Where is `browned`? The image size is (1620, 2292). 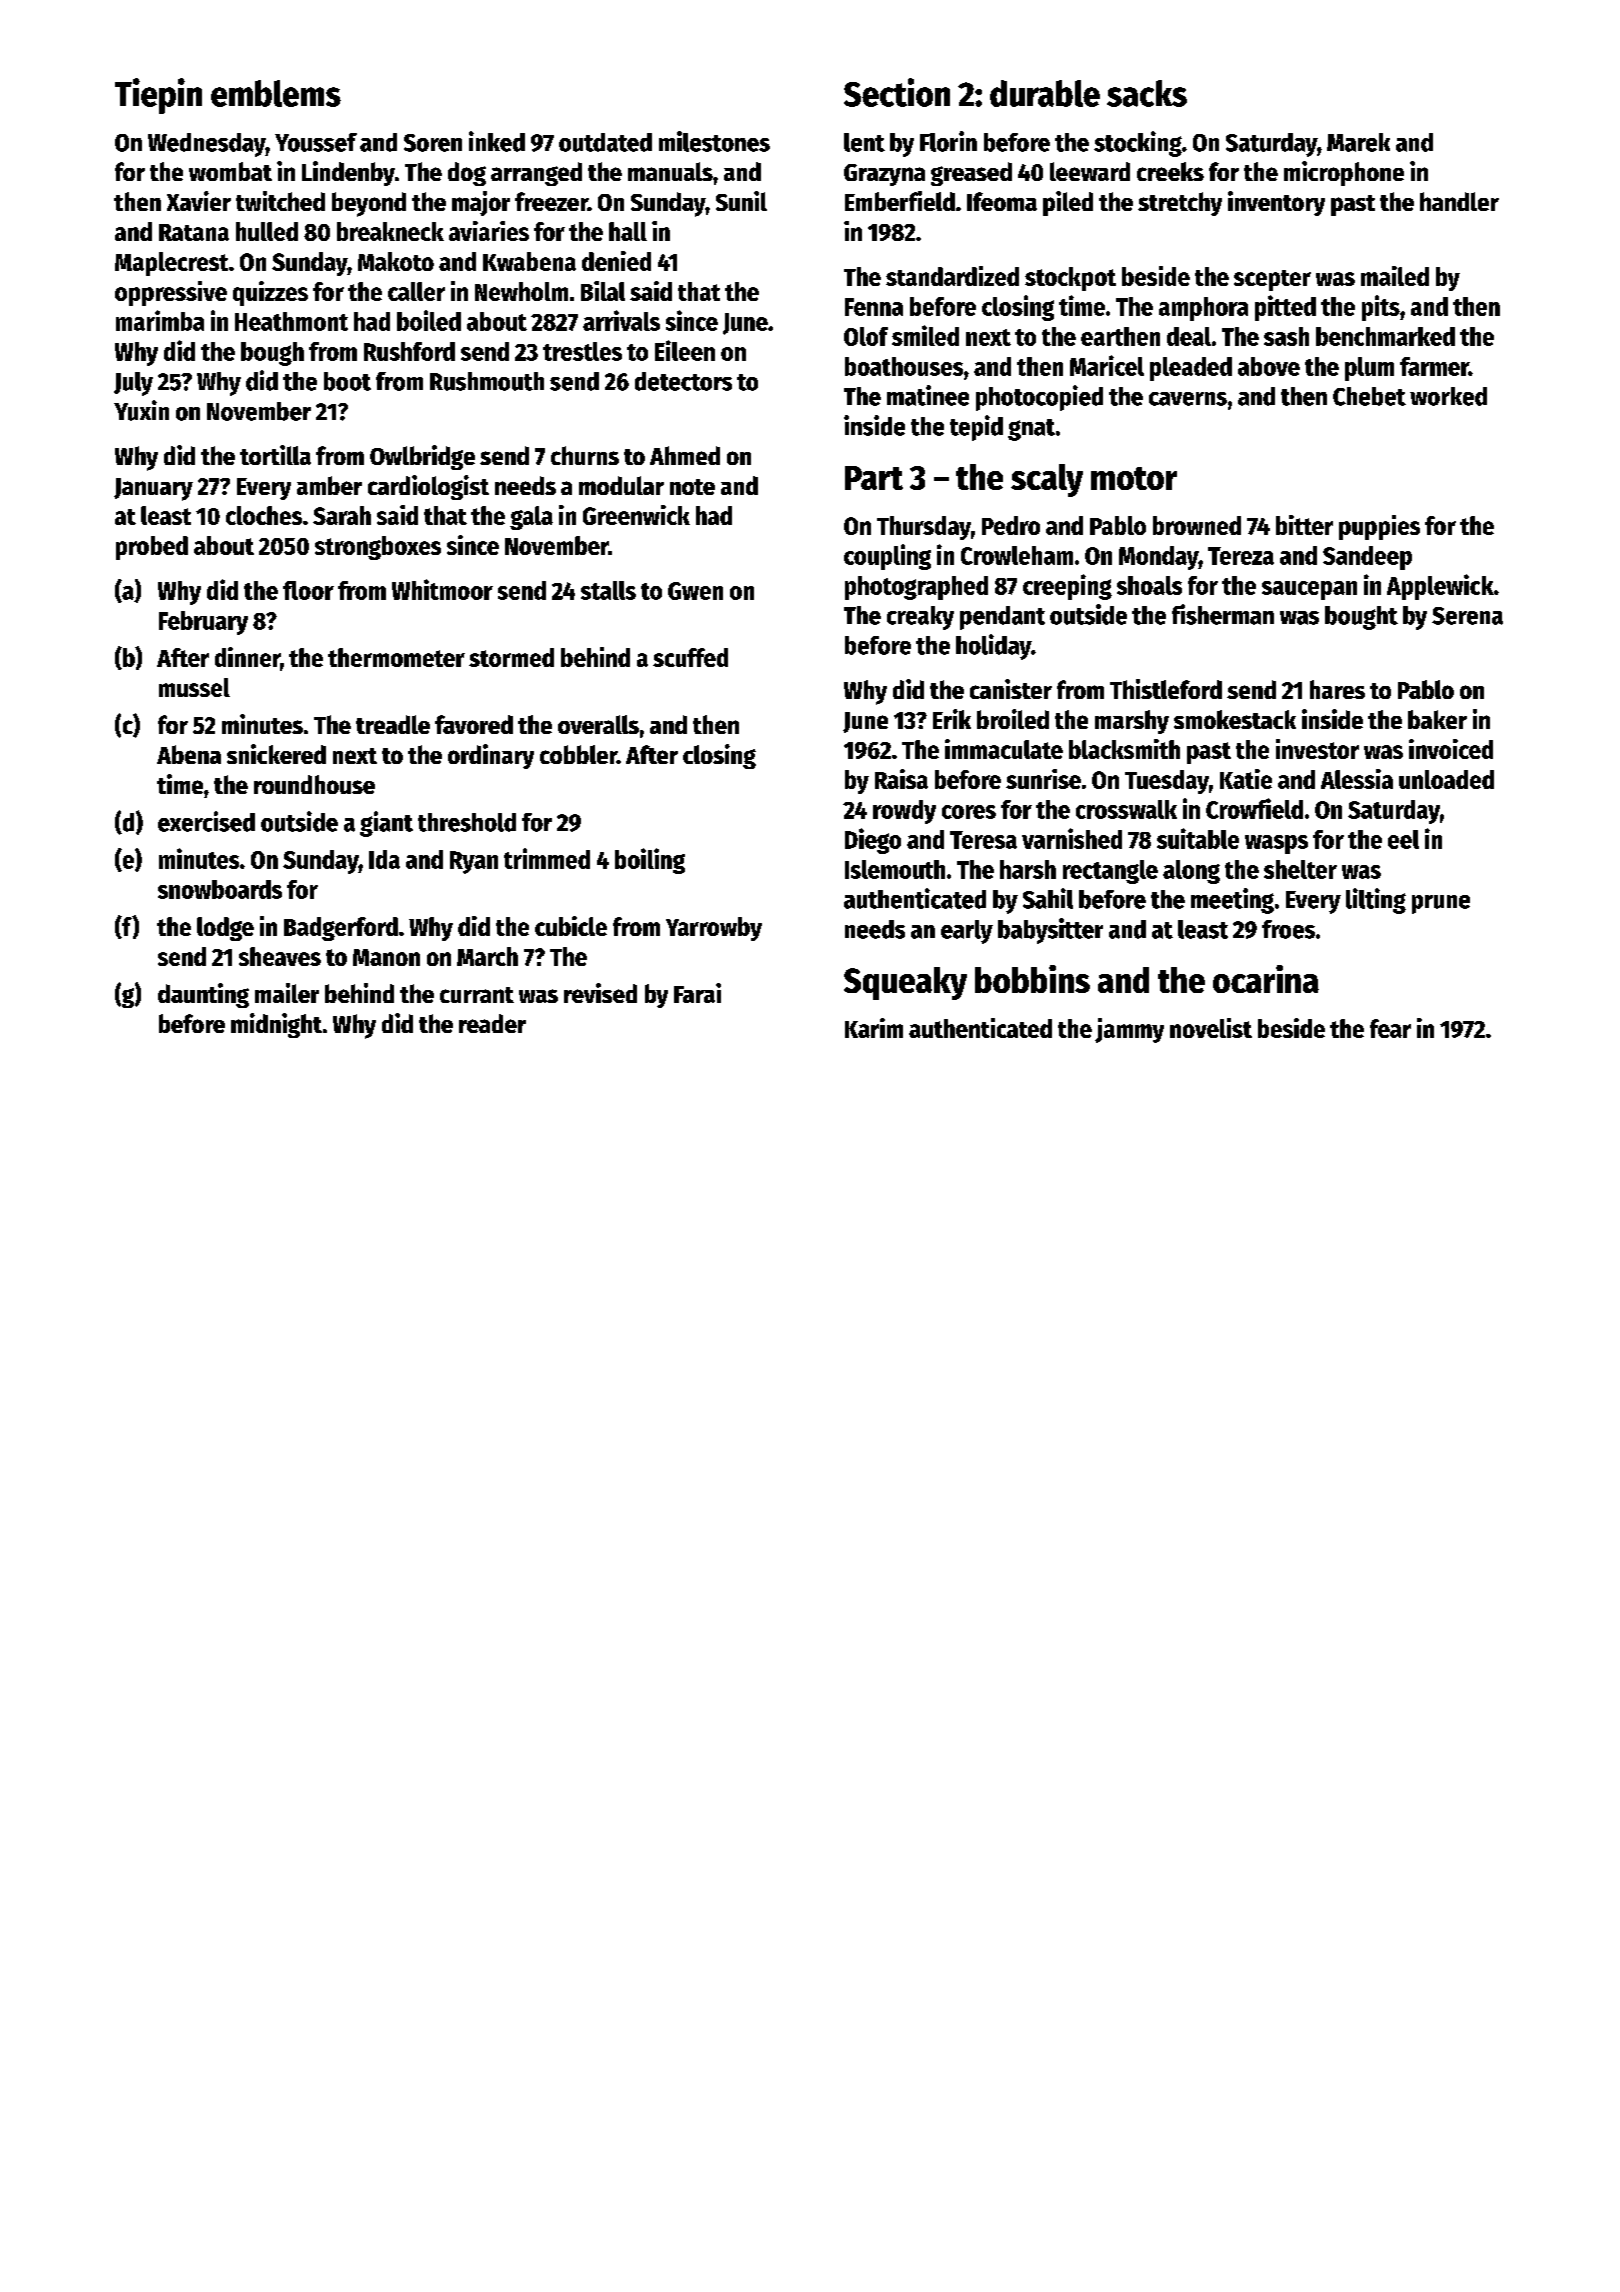
browned is located at coordinates (1197, 525).
